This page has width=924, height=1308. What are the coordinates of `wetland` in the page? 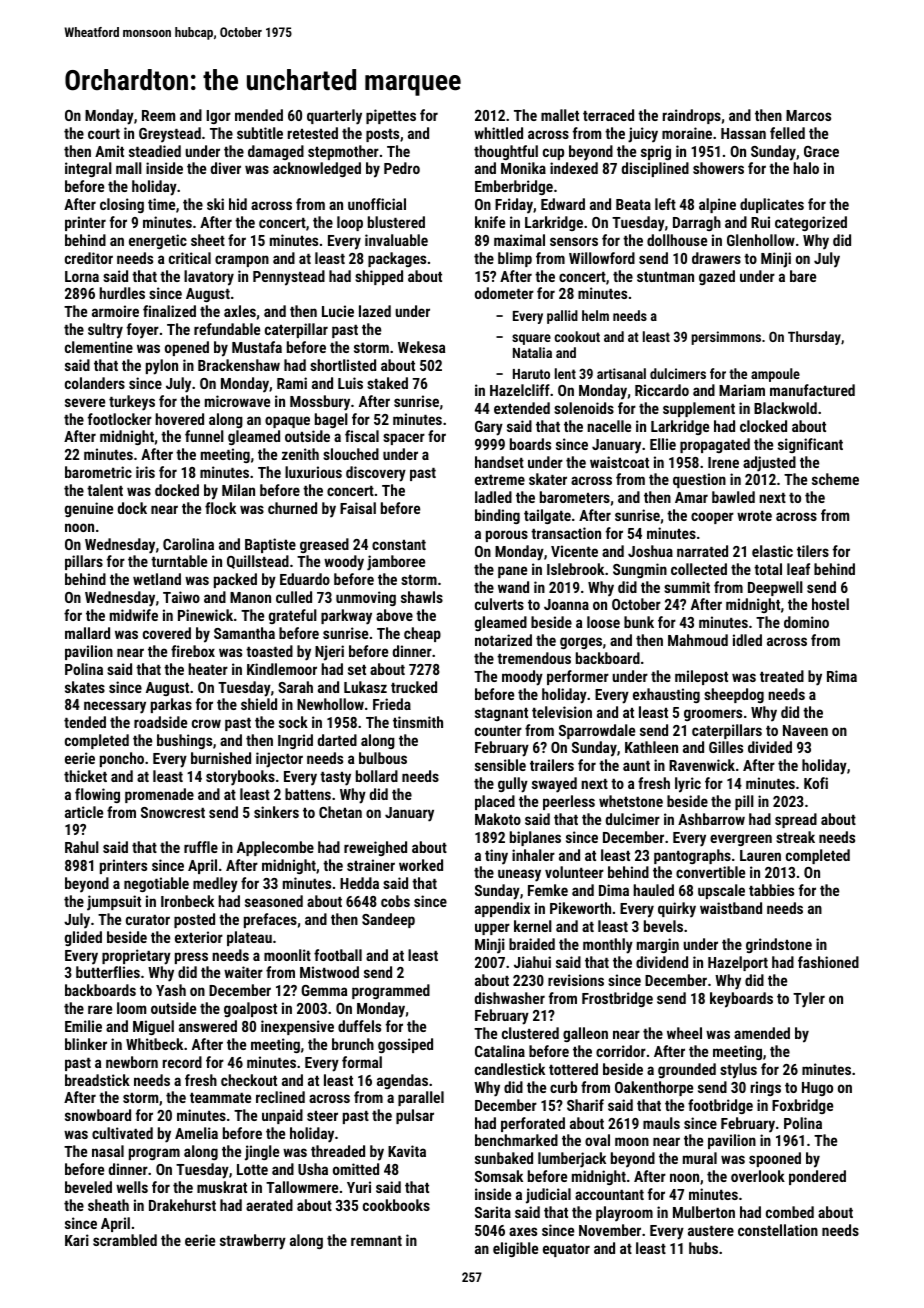 It's located at (157, 579).
